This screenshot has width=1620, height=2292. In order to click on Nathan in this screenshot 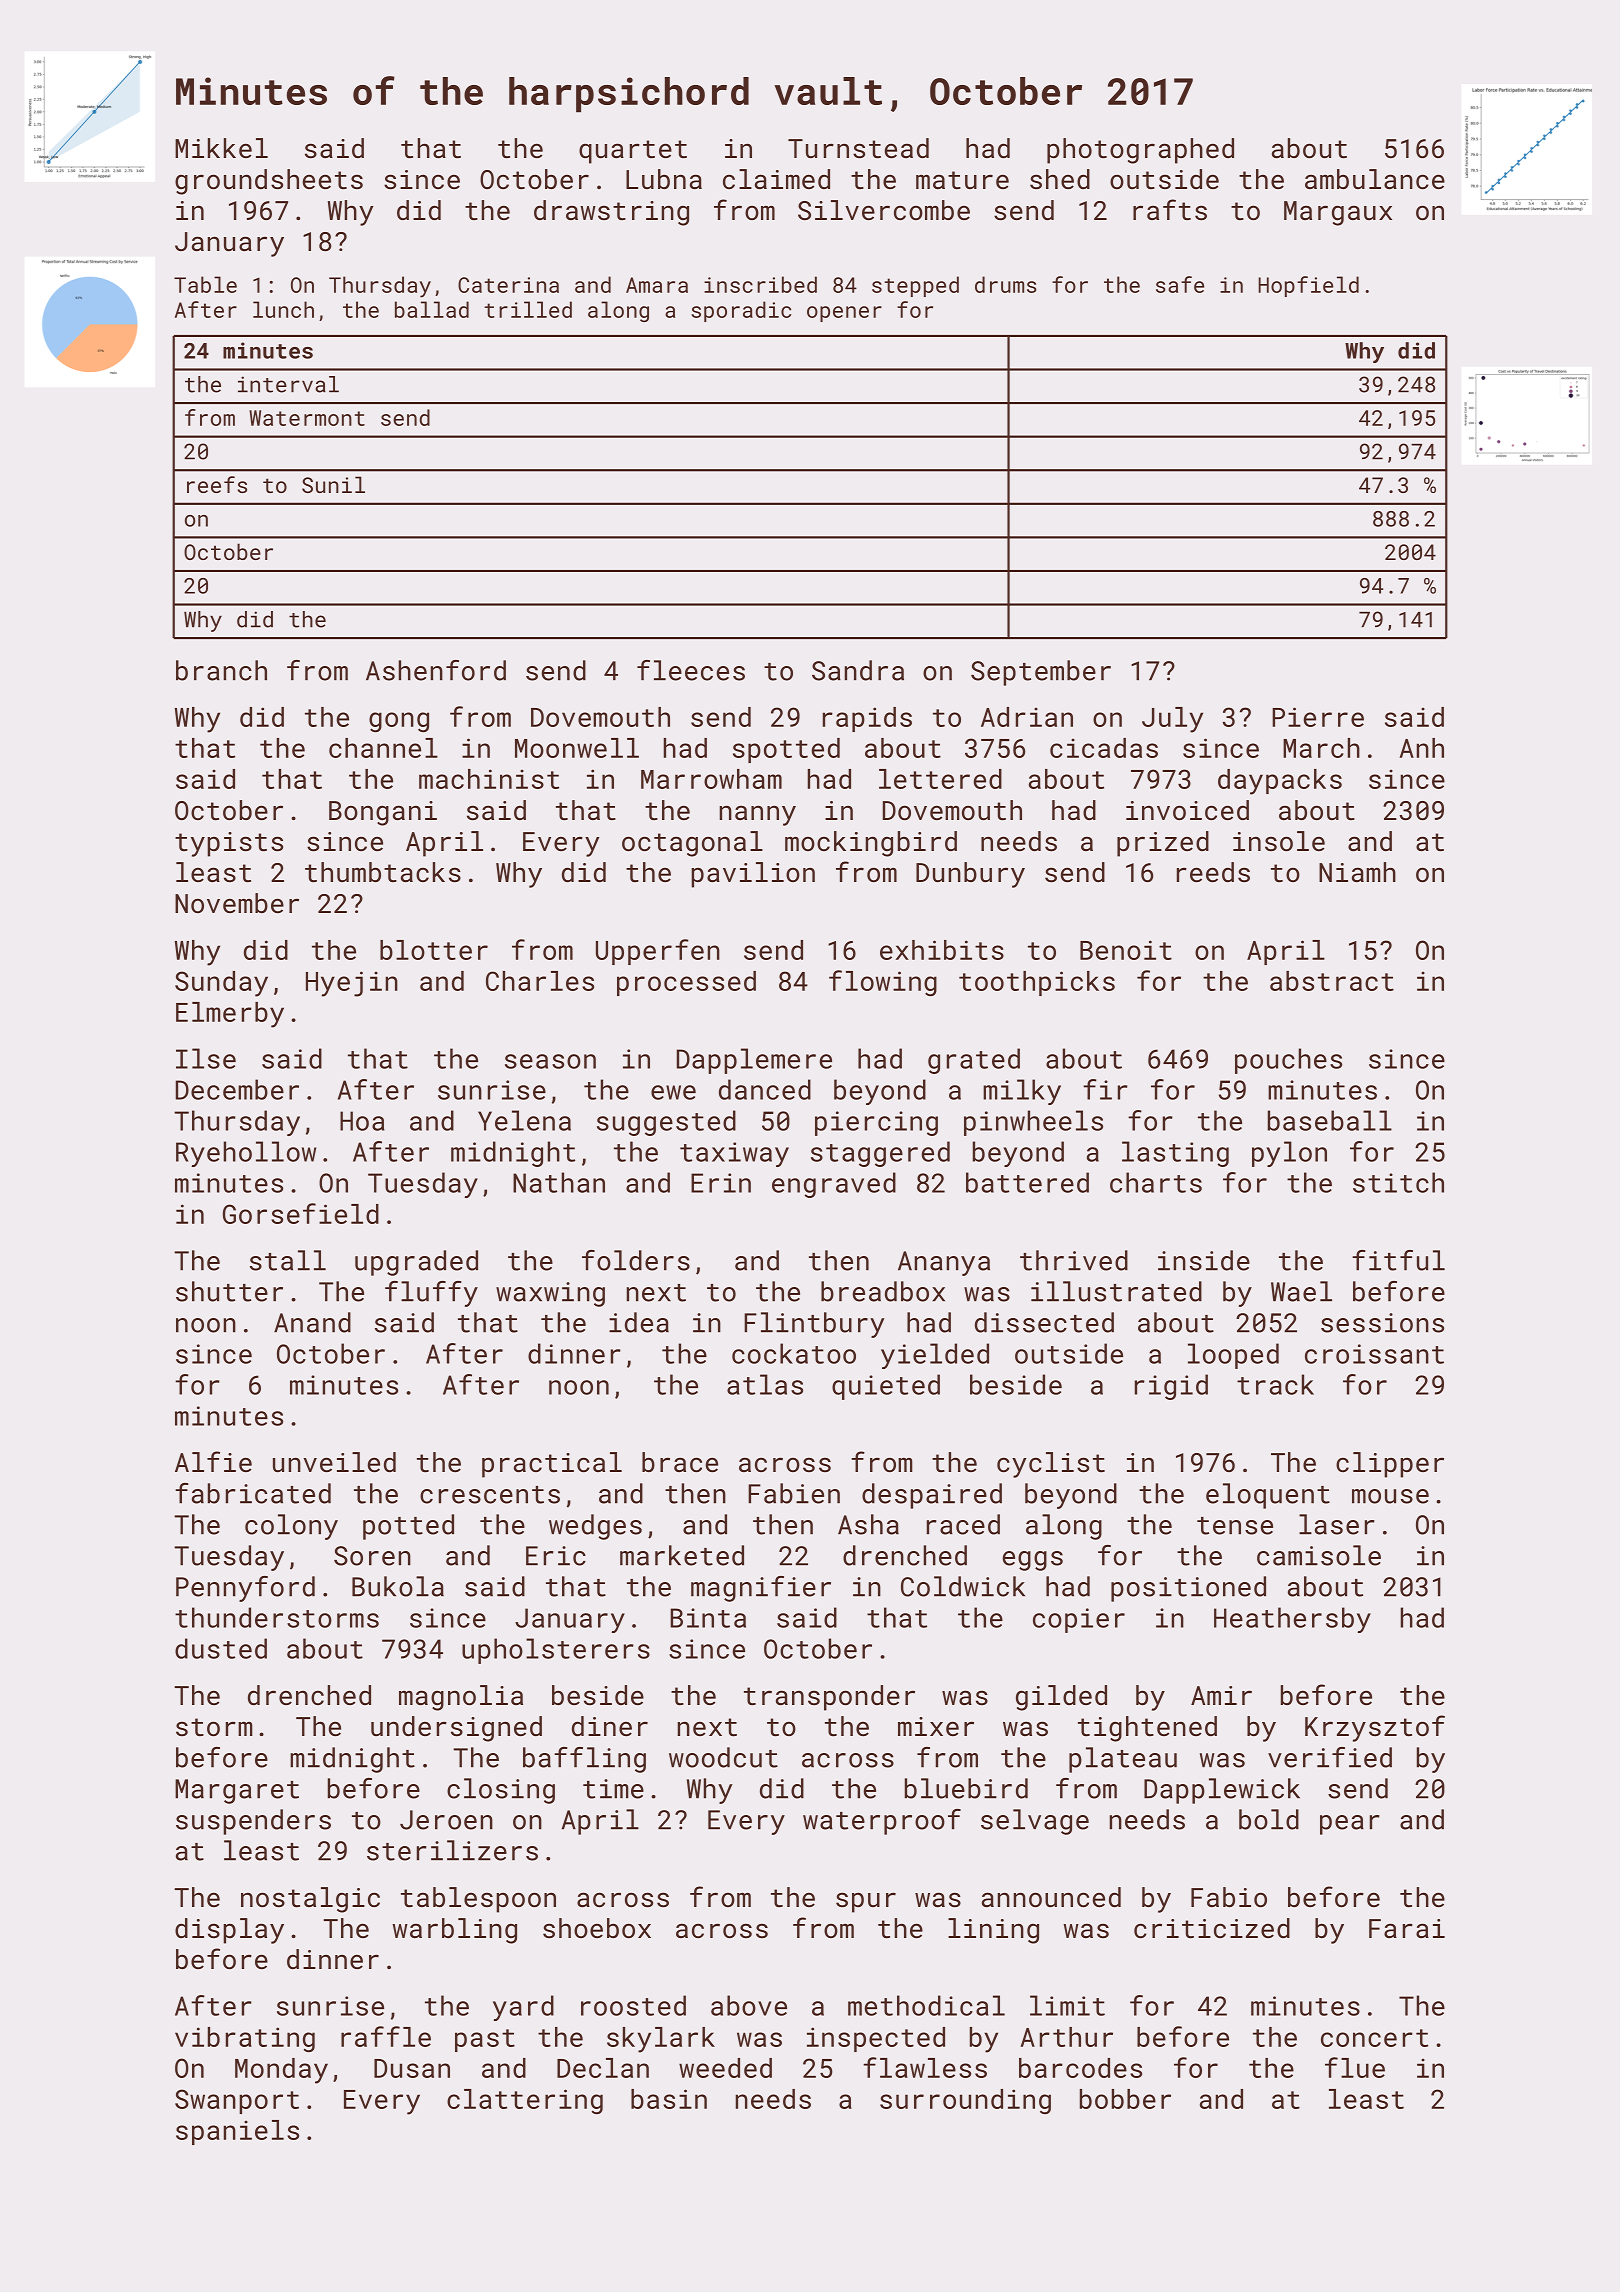, I will do `click(559, 1182)`.
